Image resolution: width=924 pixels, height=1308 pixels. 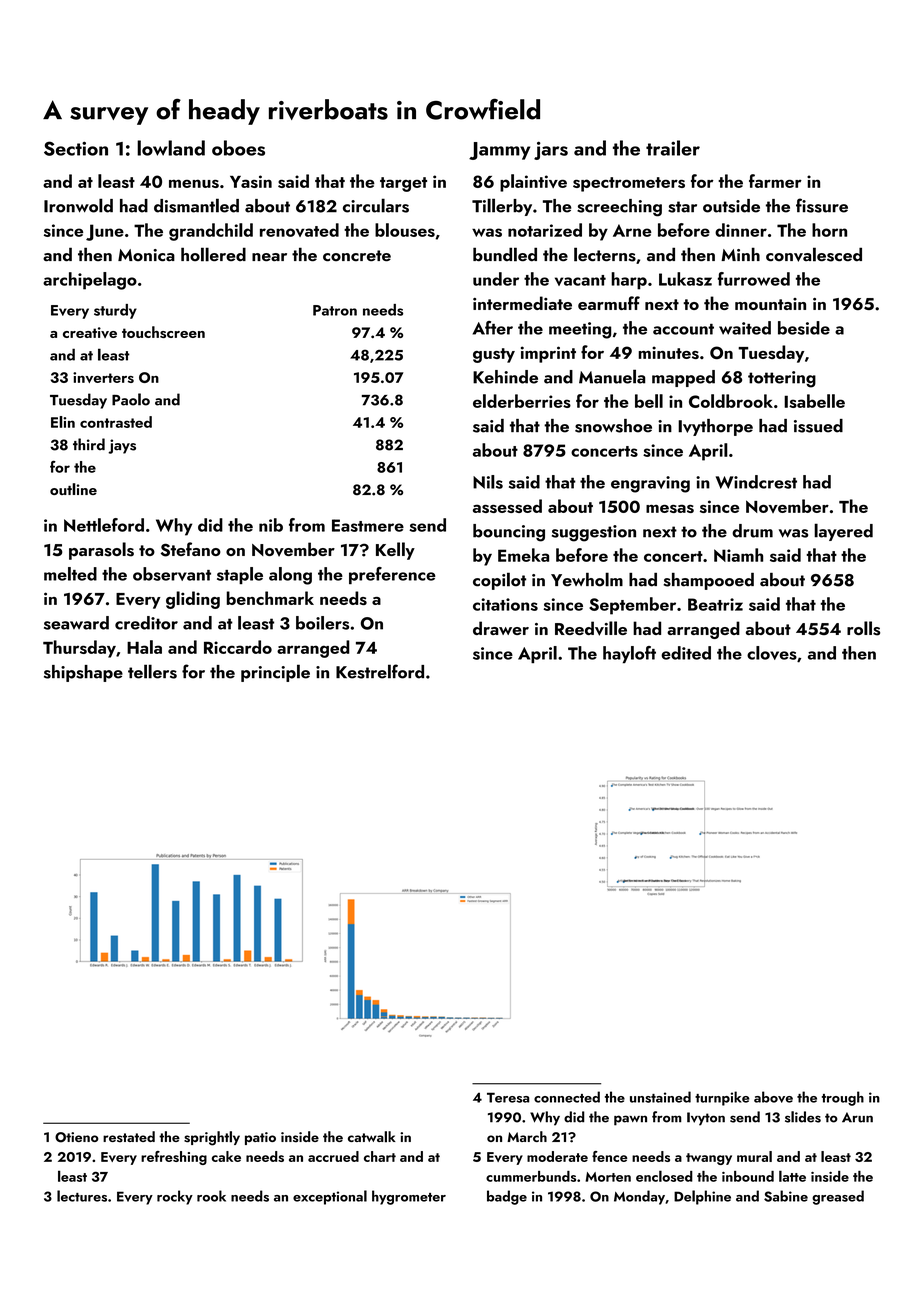 What do you see at coordinates (380, 671) in the screenshot?
I see `Kestrelford` at bounding box center [380, 671].
